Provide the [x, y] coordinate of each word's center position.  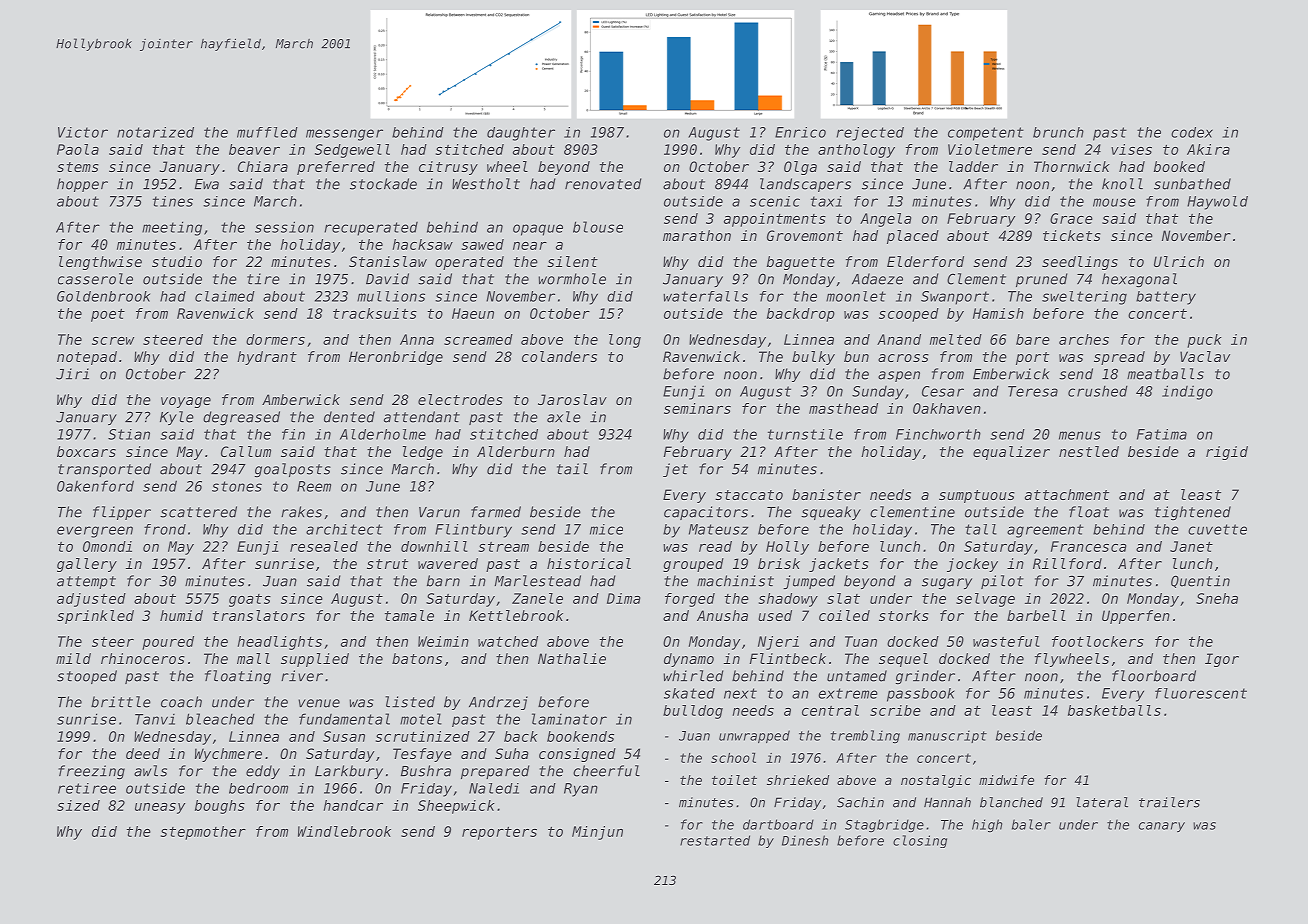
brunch [1058, 132]
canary [1162, 827]
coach [181, 702]
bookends [580, 736]
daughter [521, 134]
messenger [344, 135]
